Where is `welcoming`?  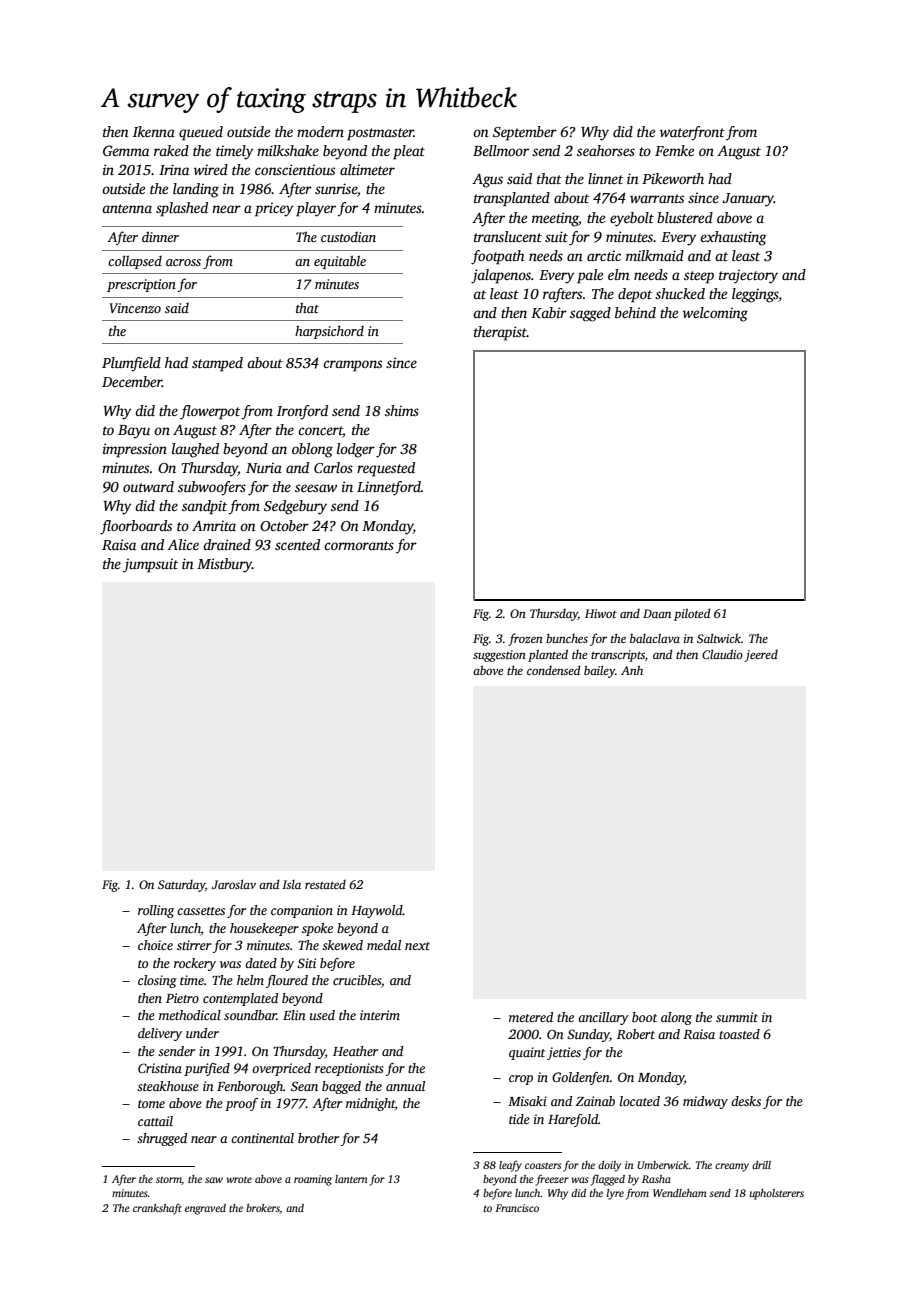 welcoming is located at coordinates (715, 314).
